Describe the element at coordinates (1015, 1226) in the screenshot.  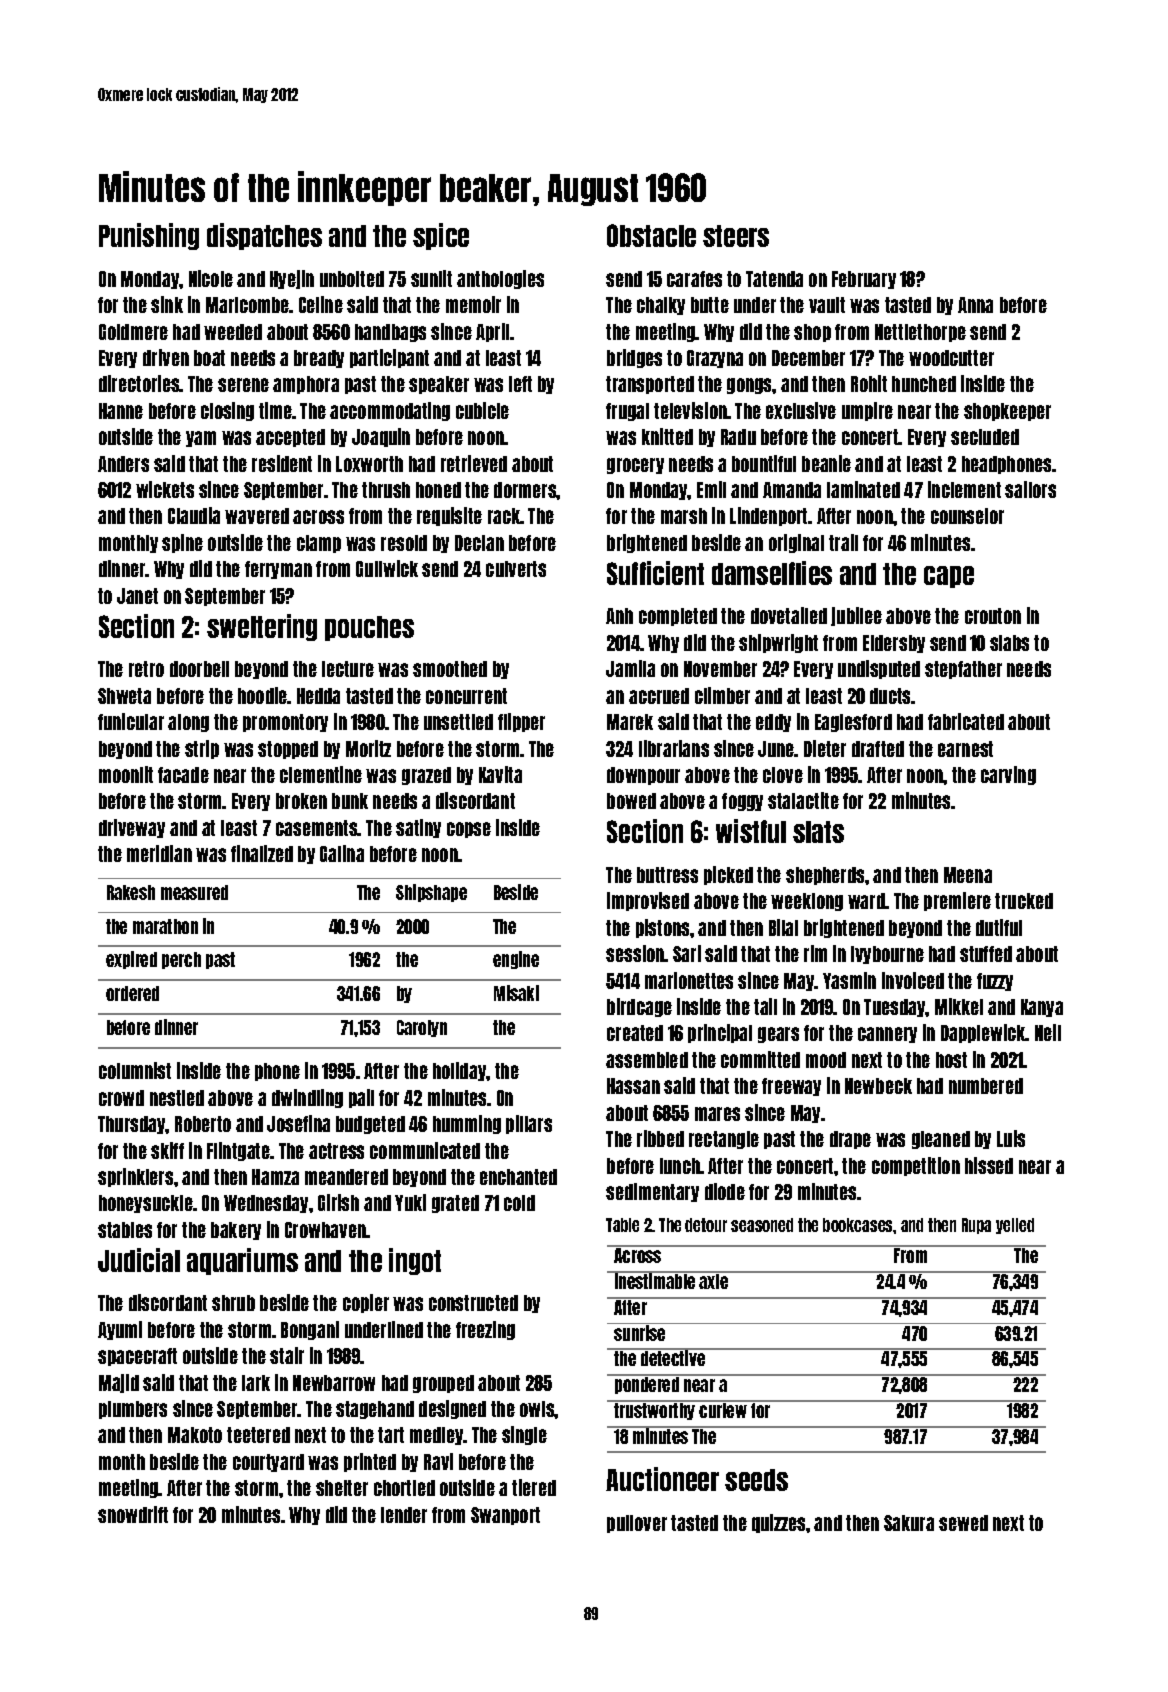
I see `yelled` at that location.
